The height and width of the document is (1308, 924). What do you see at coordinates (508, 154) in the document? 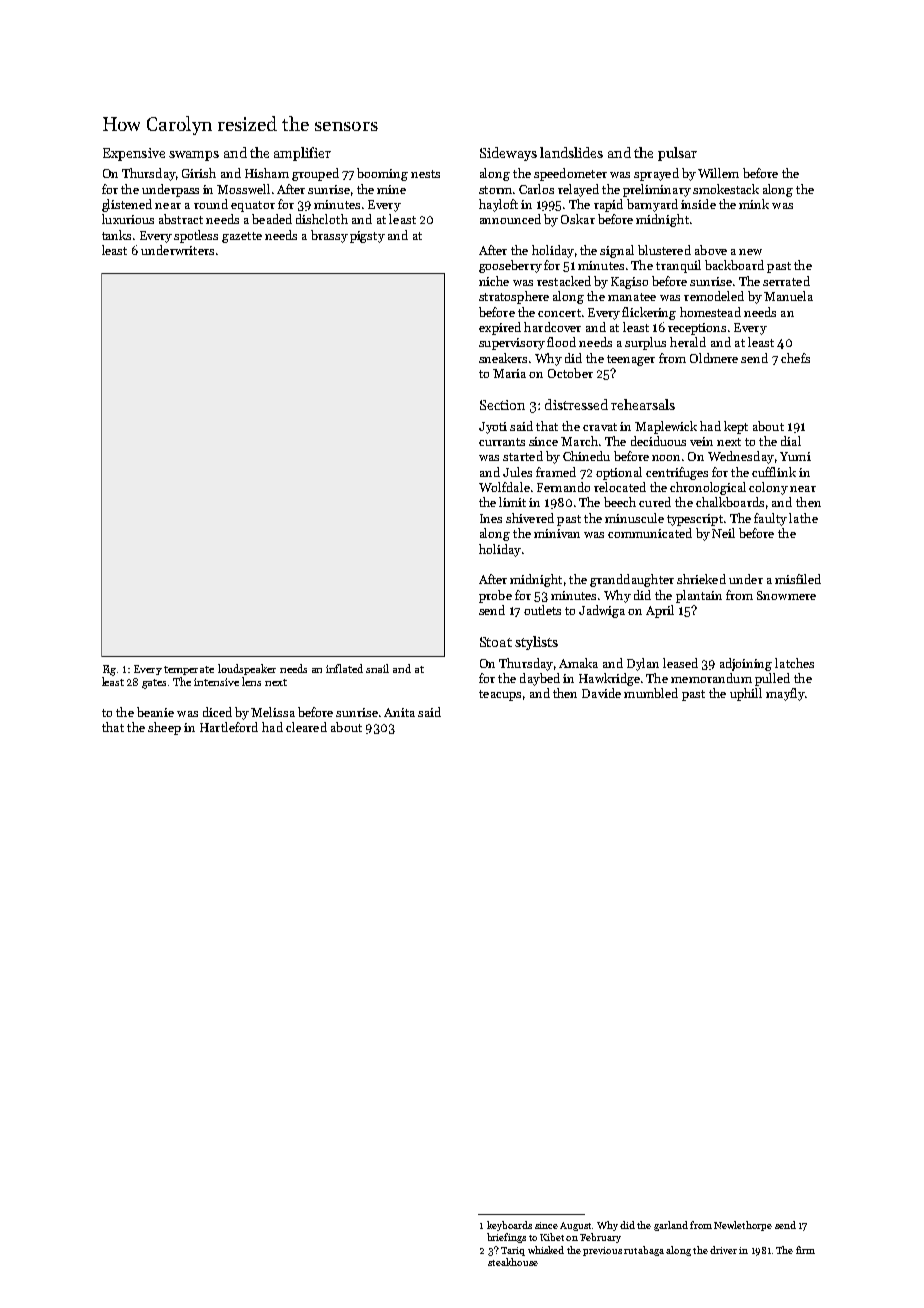
I see `Sideways` at bounding box center [508, 154].
